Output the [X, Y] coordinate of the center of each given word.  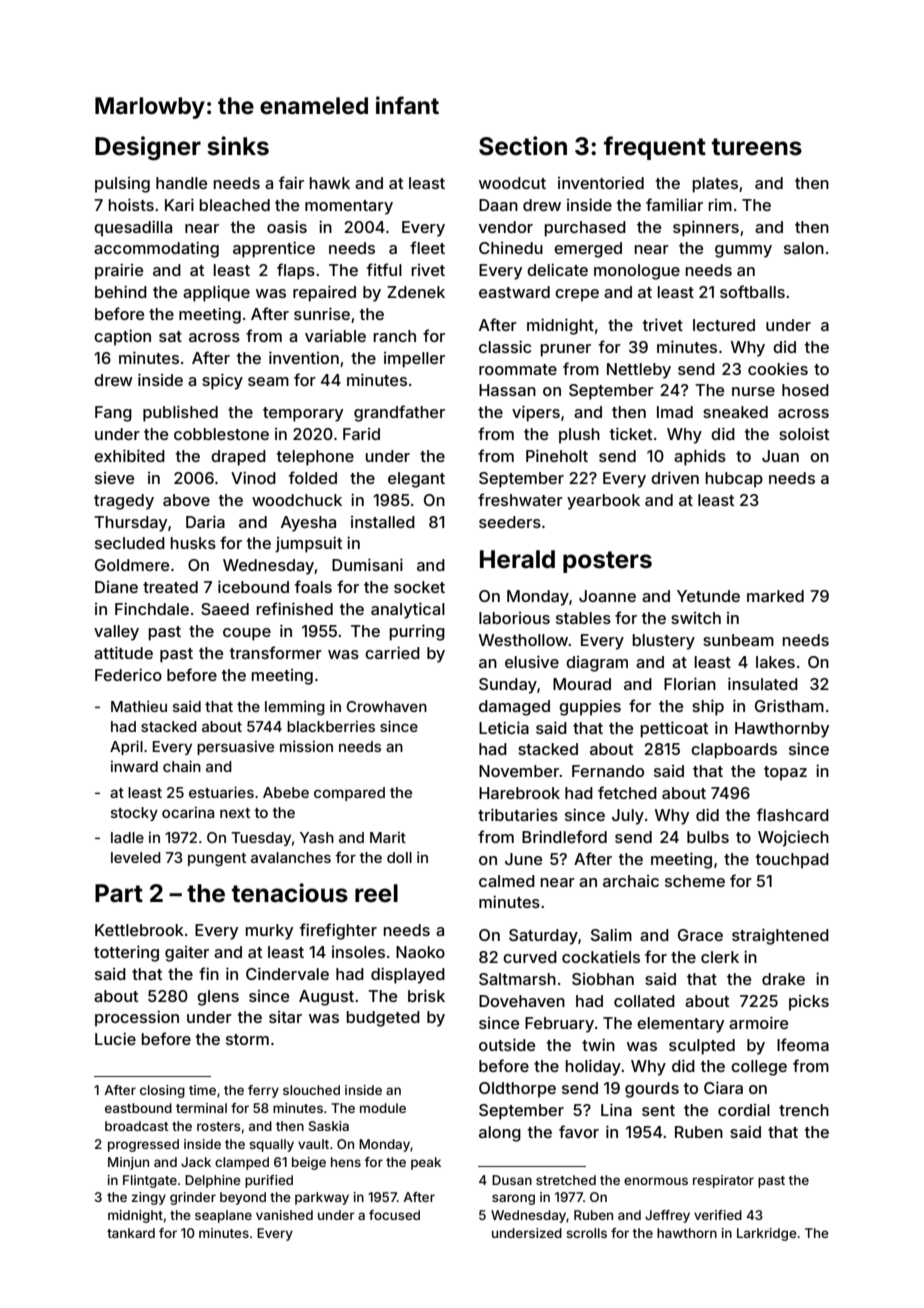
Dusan [512, 1180]
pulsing [122, 185]
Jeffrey [667, 1216]
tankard [131, 1233]
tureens [757, 147]
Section [523, 146]
